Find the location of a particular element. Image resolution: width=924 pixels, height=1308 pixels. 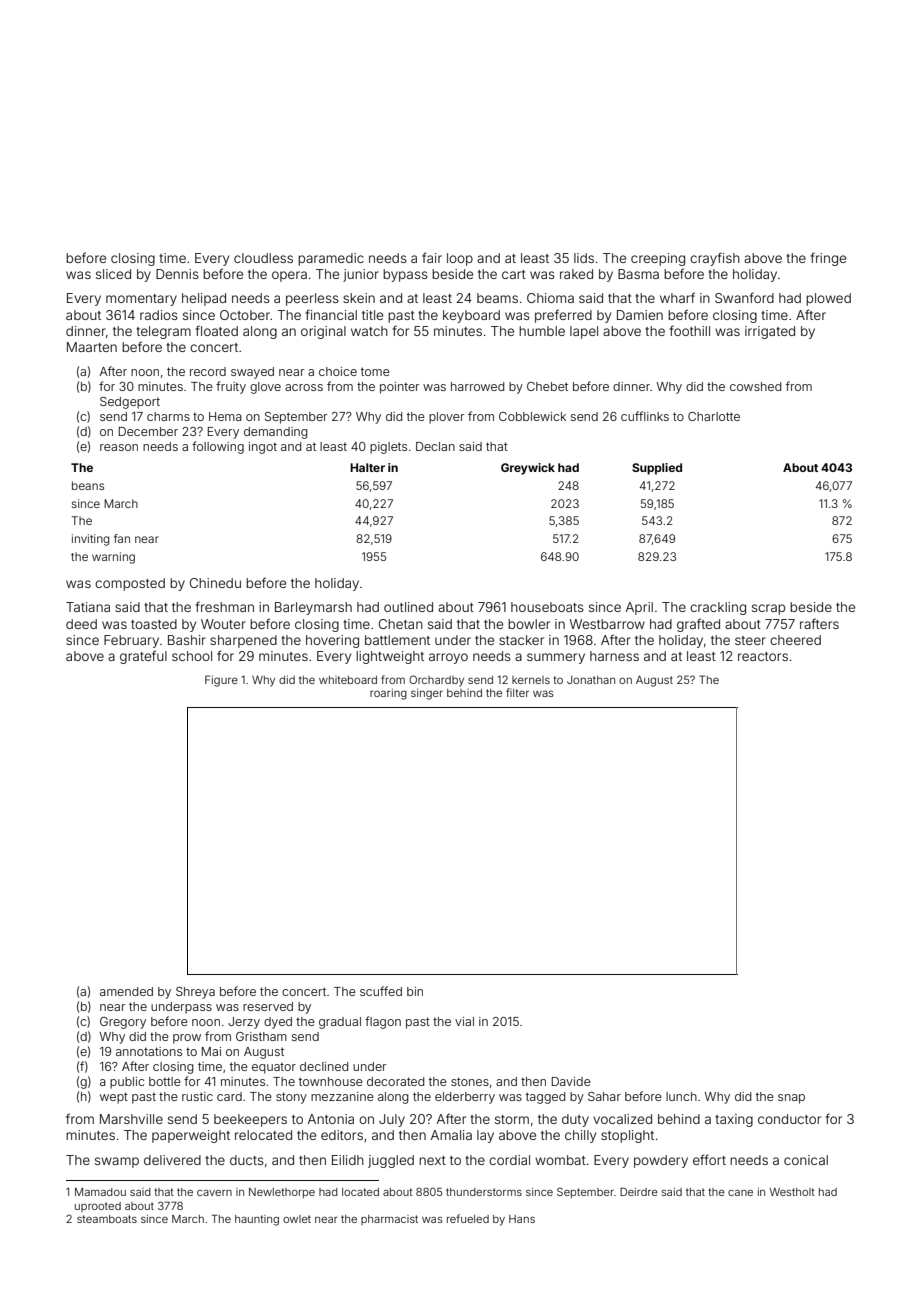

houseboats is located at coordinates (547, 607).
